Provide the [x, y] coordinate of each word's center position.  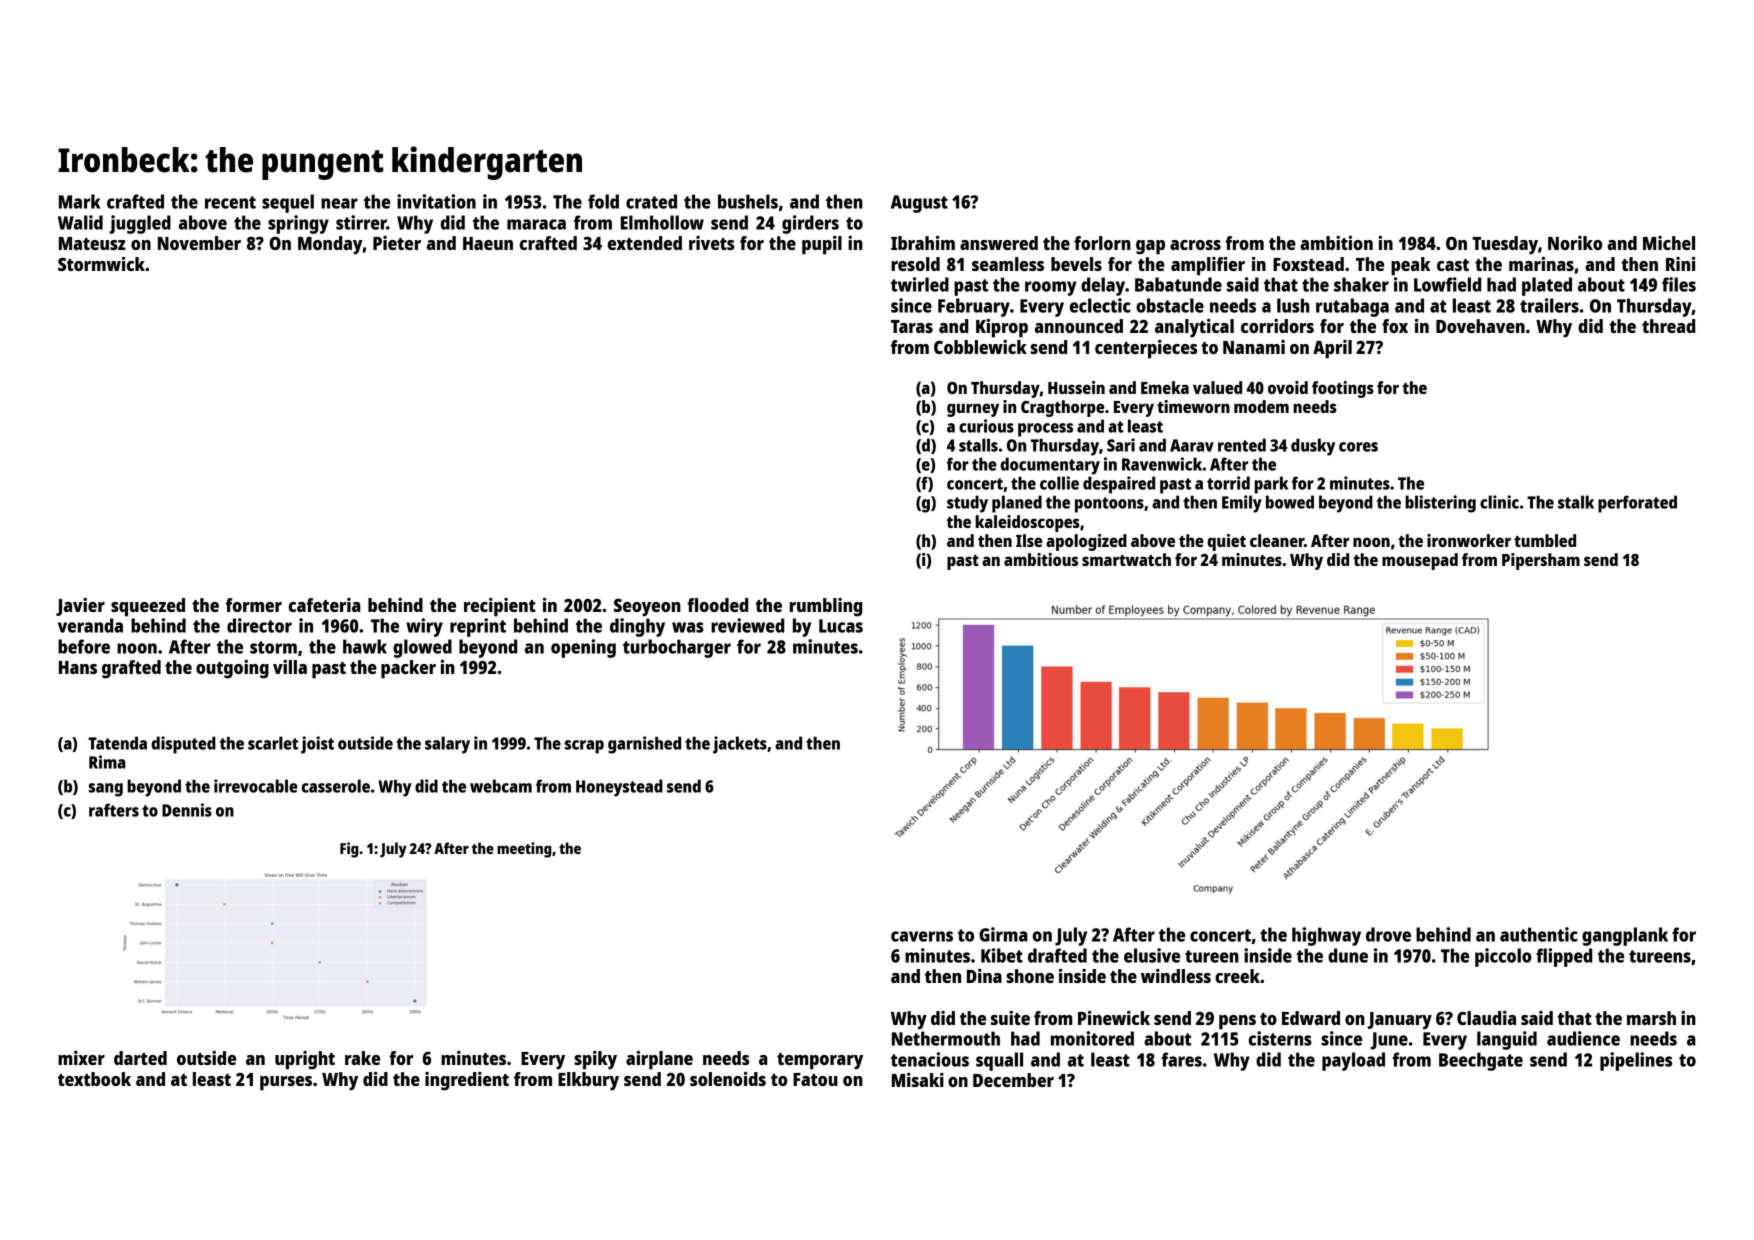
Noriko [1575, 243]
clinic [1499, 502]
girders [810, 224]
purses [286, 1083]
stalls [978, 445]
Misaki [918, 1080]
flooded [717, 605]
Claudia [1486, 1018]
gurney [973, 410]
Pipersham [1541, 561]
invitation [436, 201]
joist [317, 745]
